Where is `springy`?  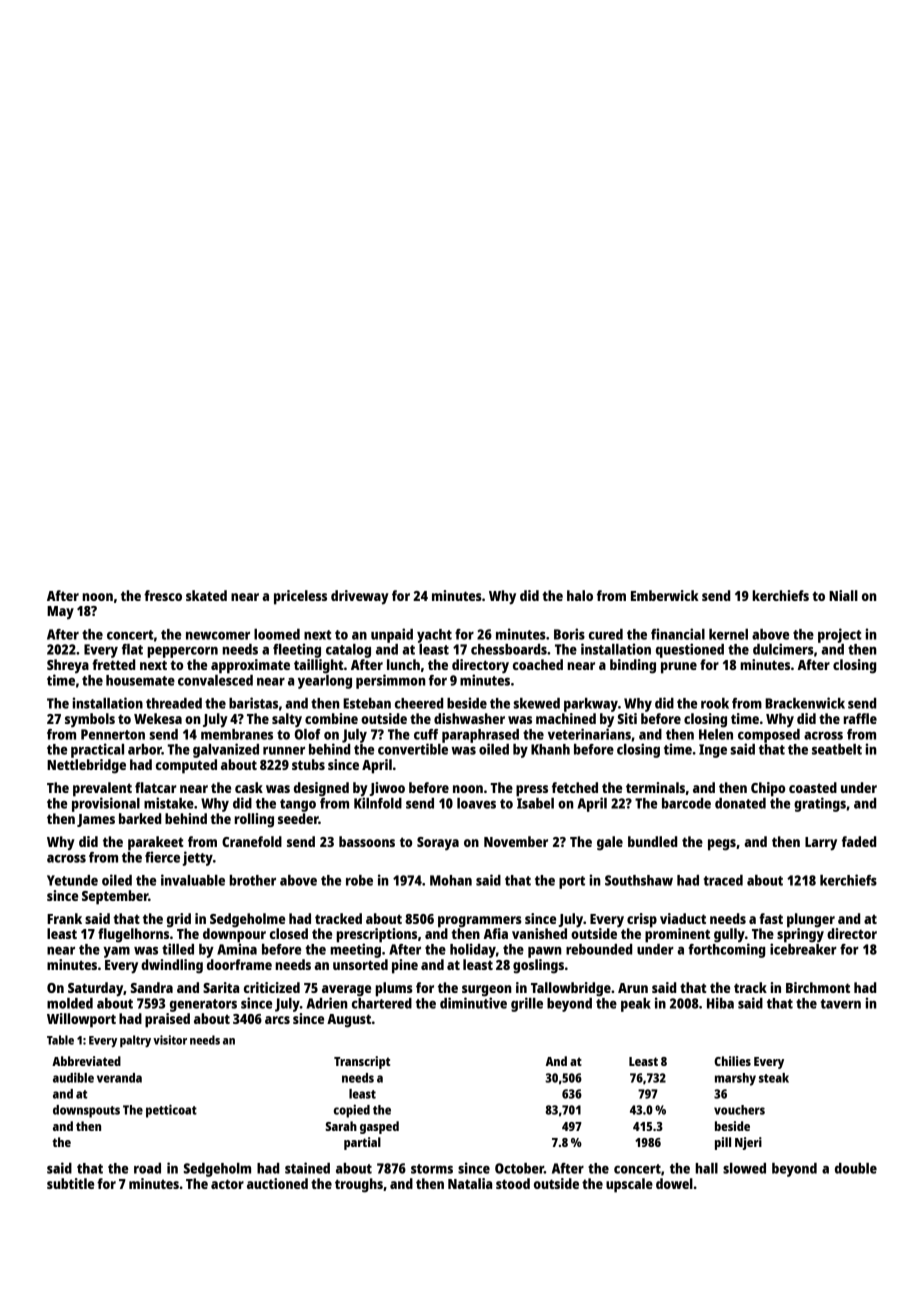 springy is located at coordinates (800, 935).
